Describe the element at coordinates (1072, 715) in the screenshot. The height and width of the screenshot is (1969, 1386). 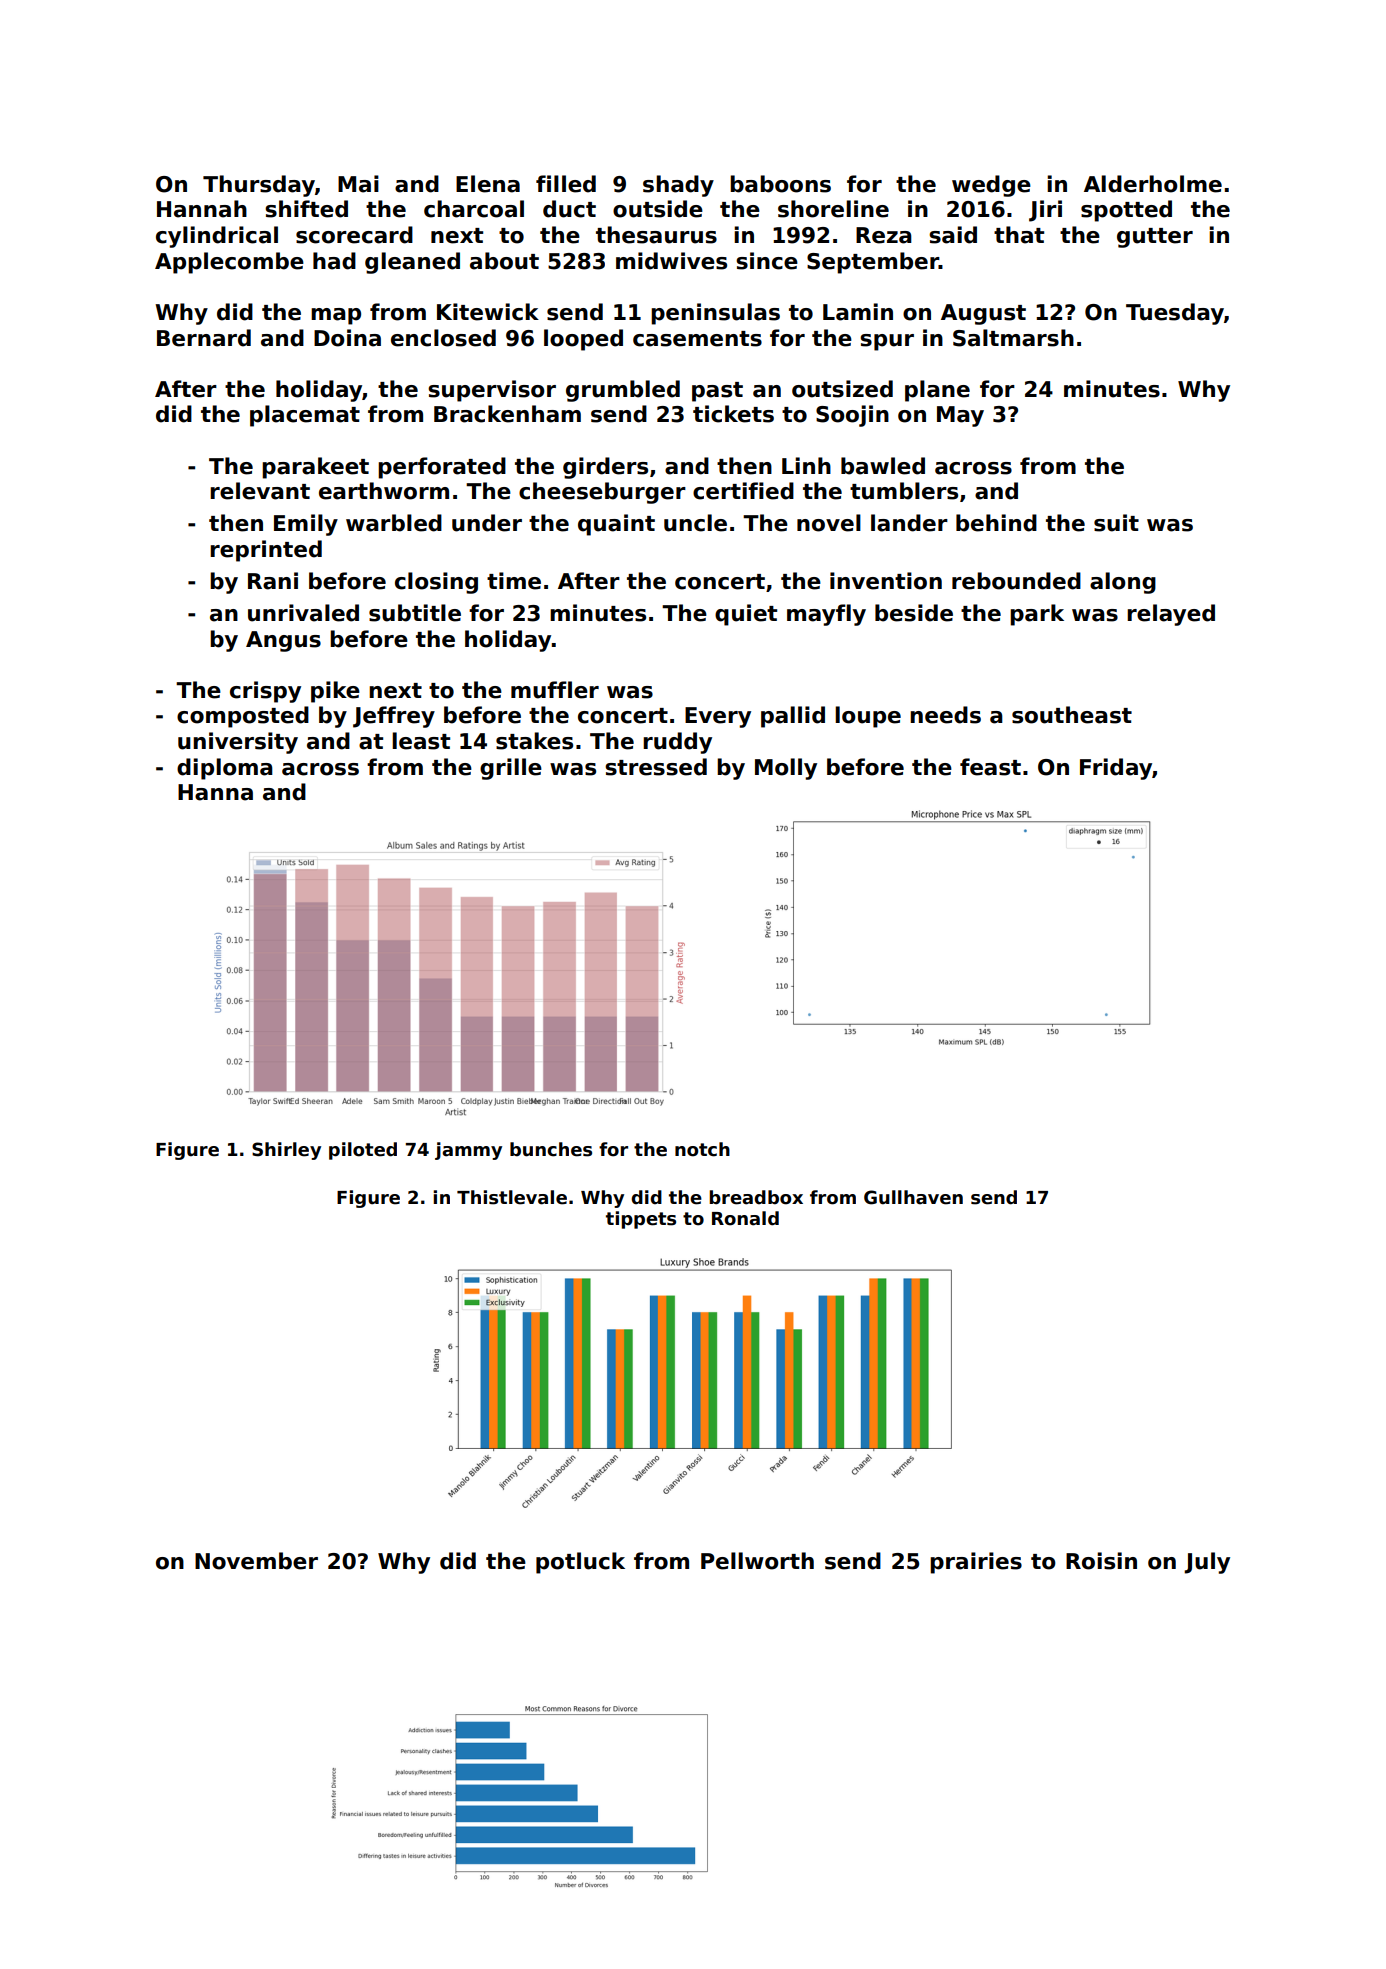
I see `southeast` at that location.
